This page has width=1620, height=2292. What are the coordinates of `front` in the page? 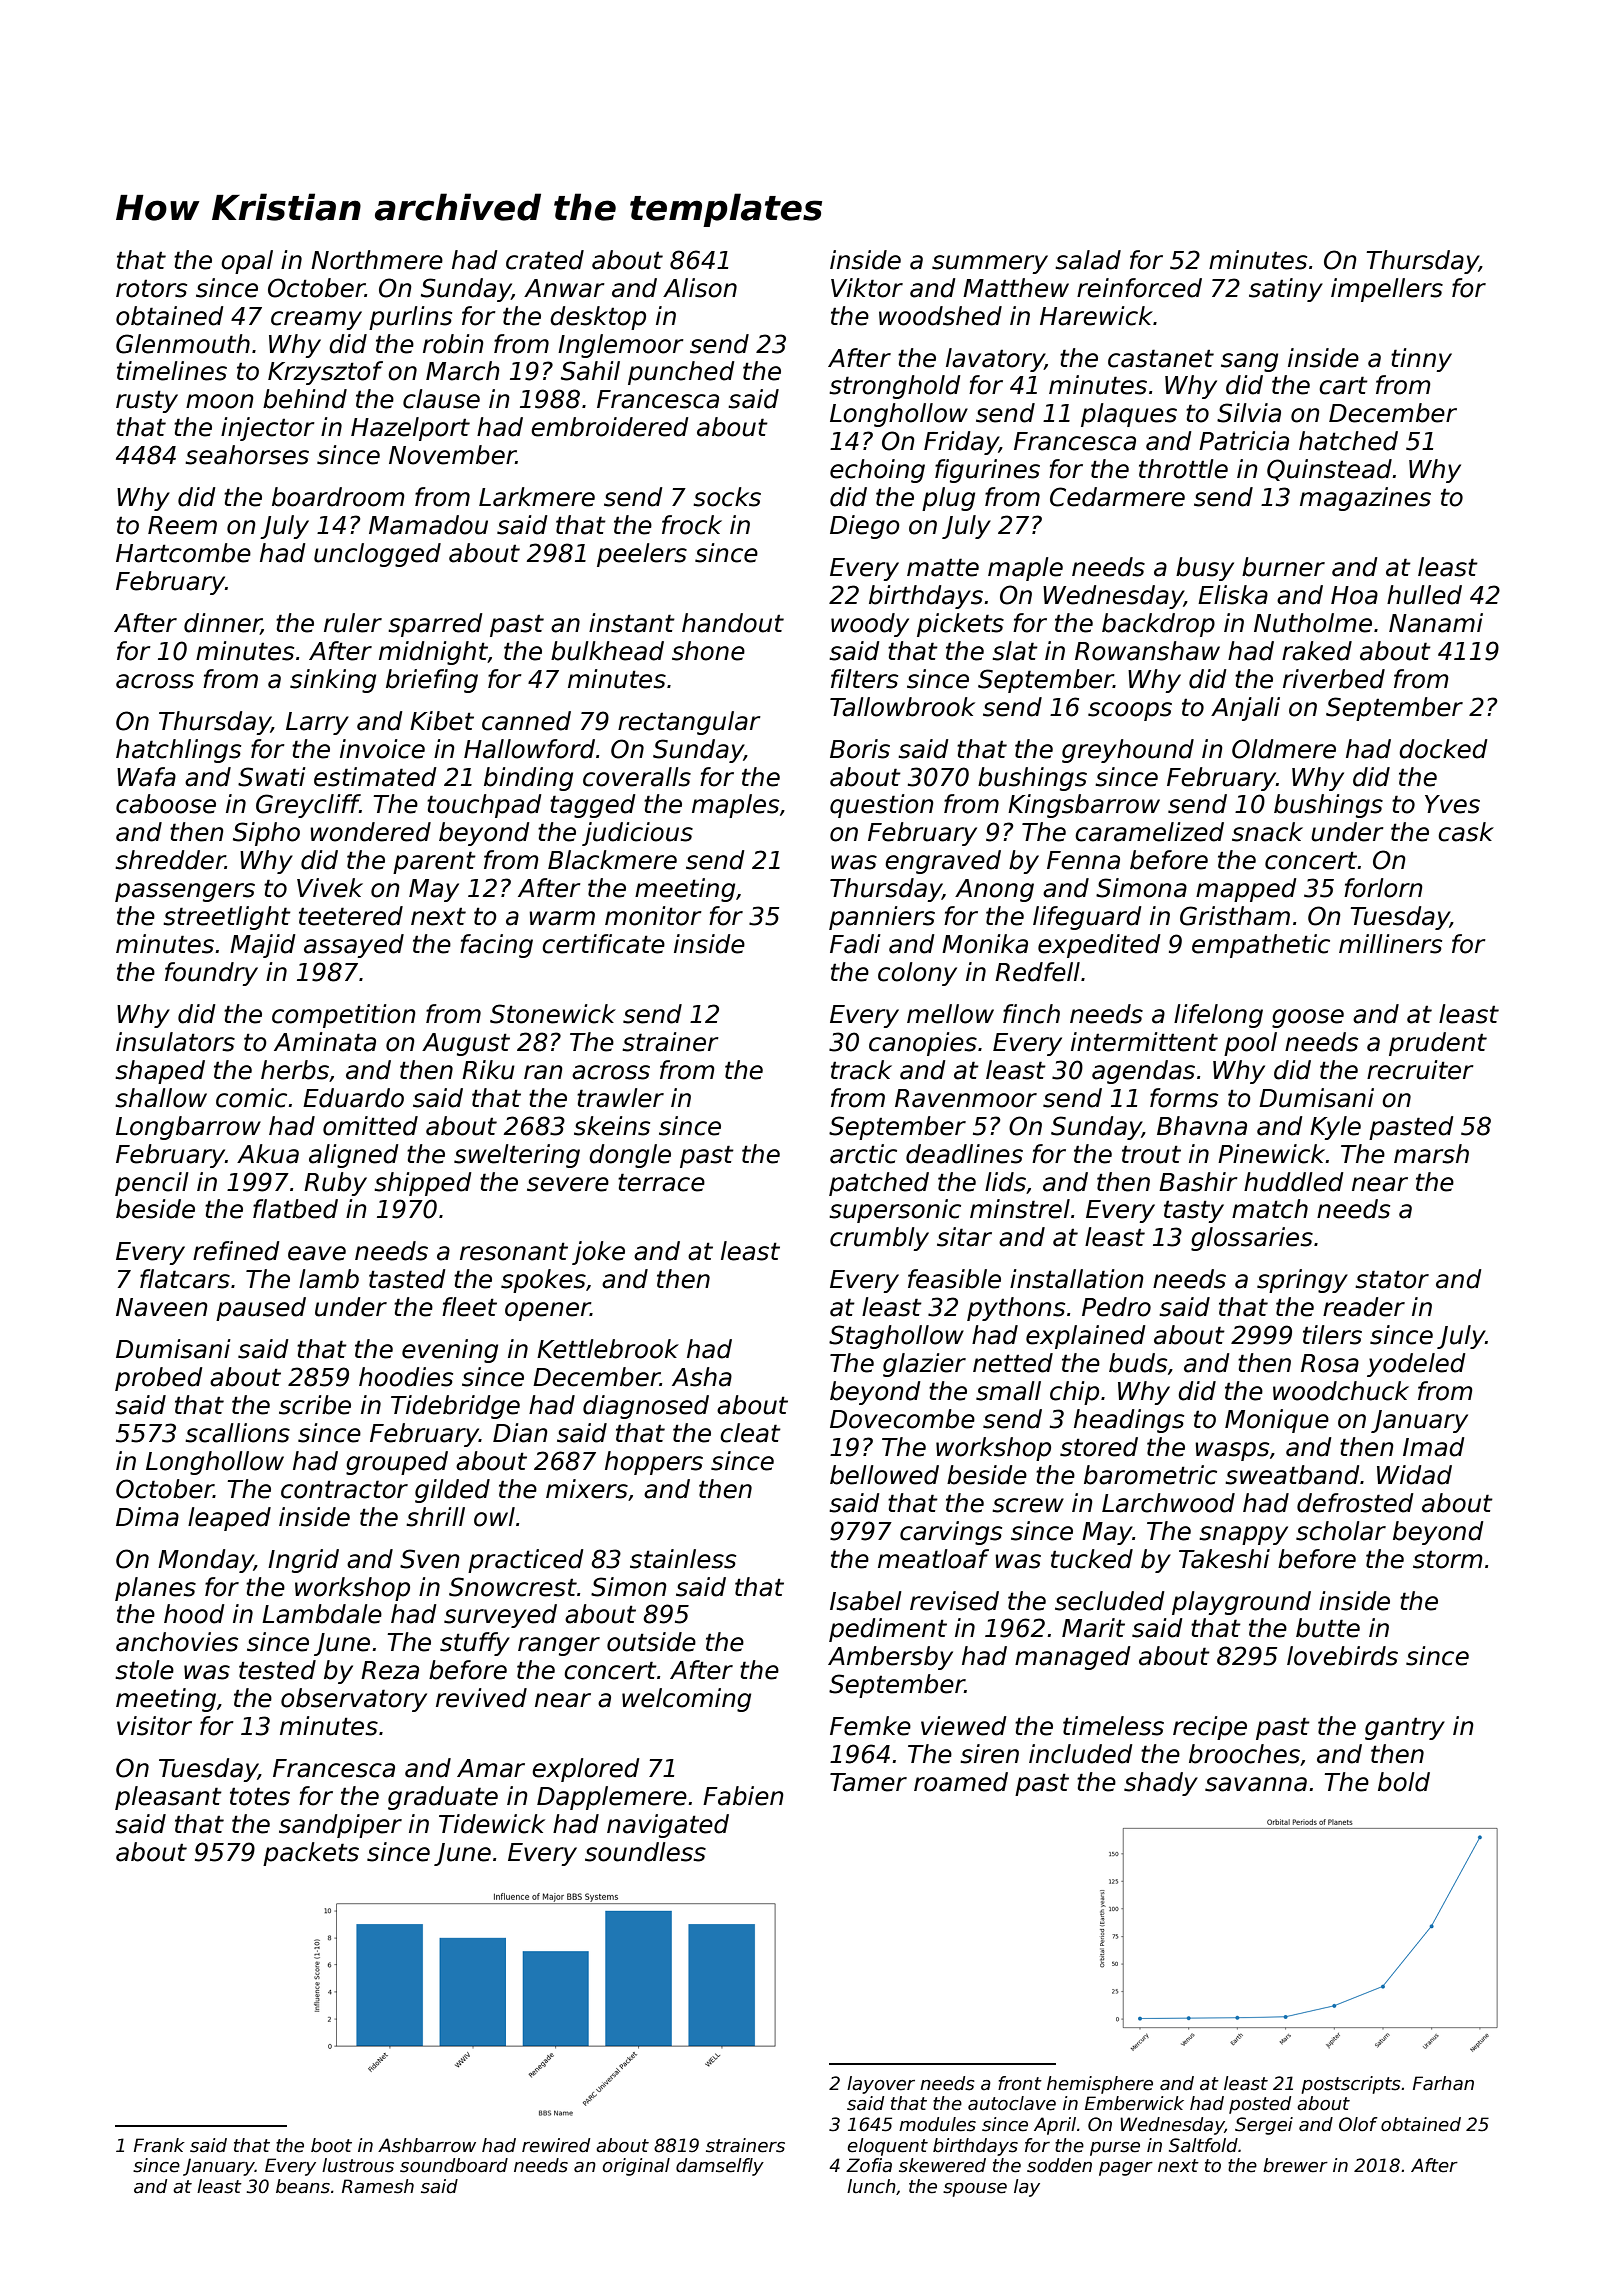 It's located at (1020, 2083).
